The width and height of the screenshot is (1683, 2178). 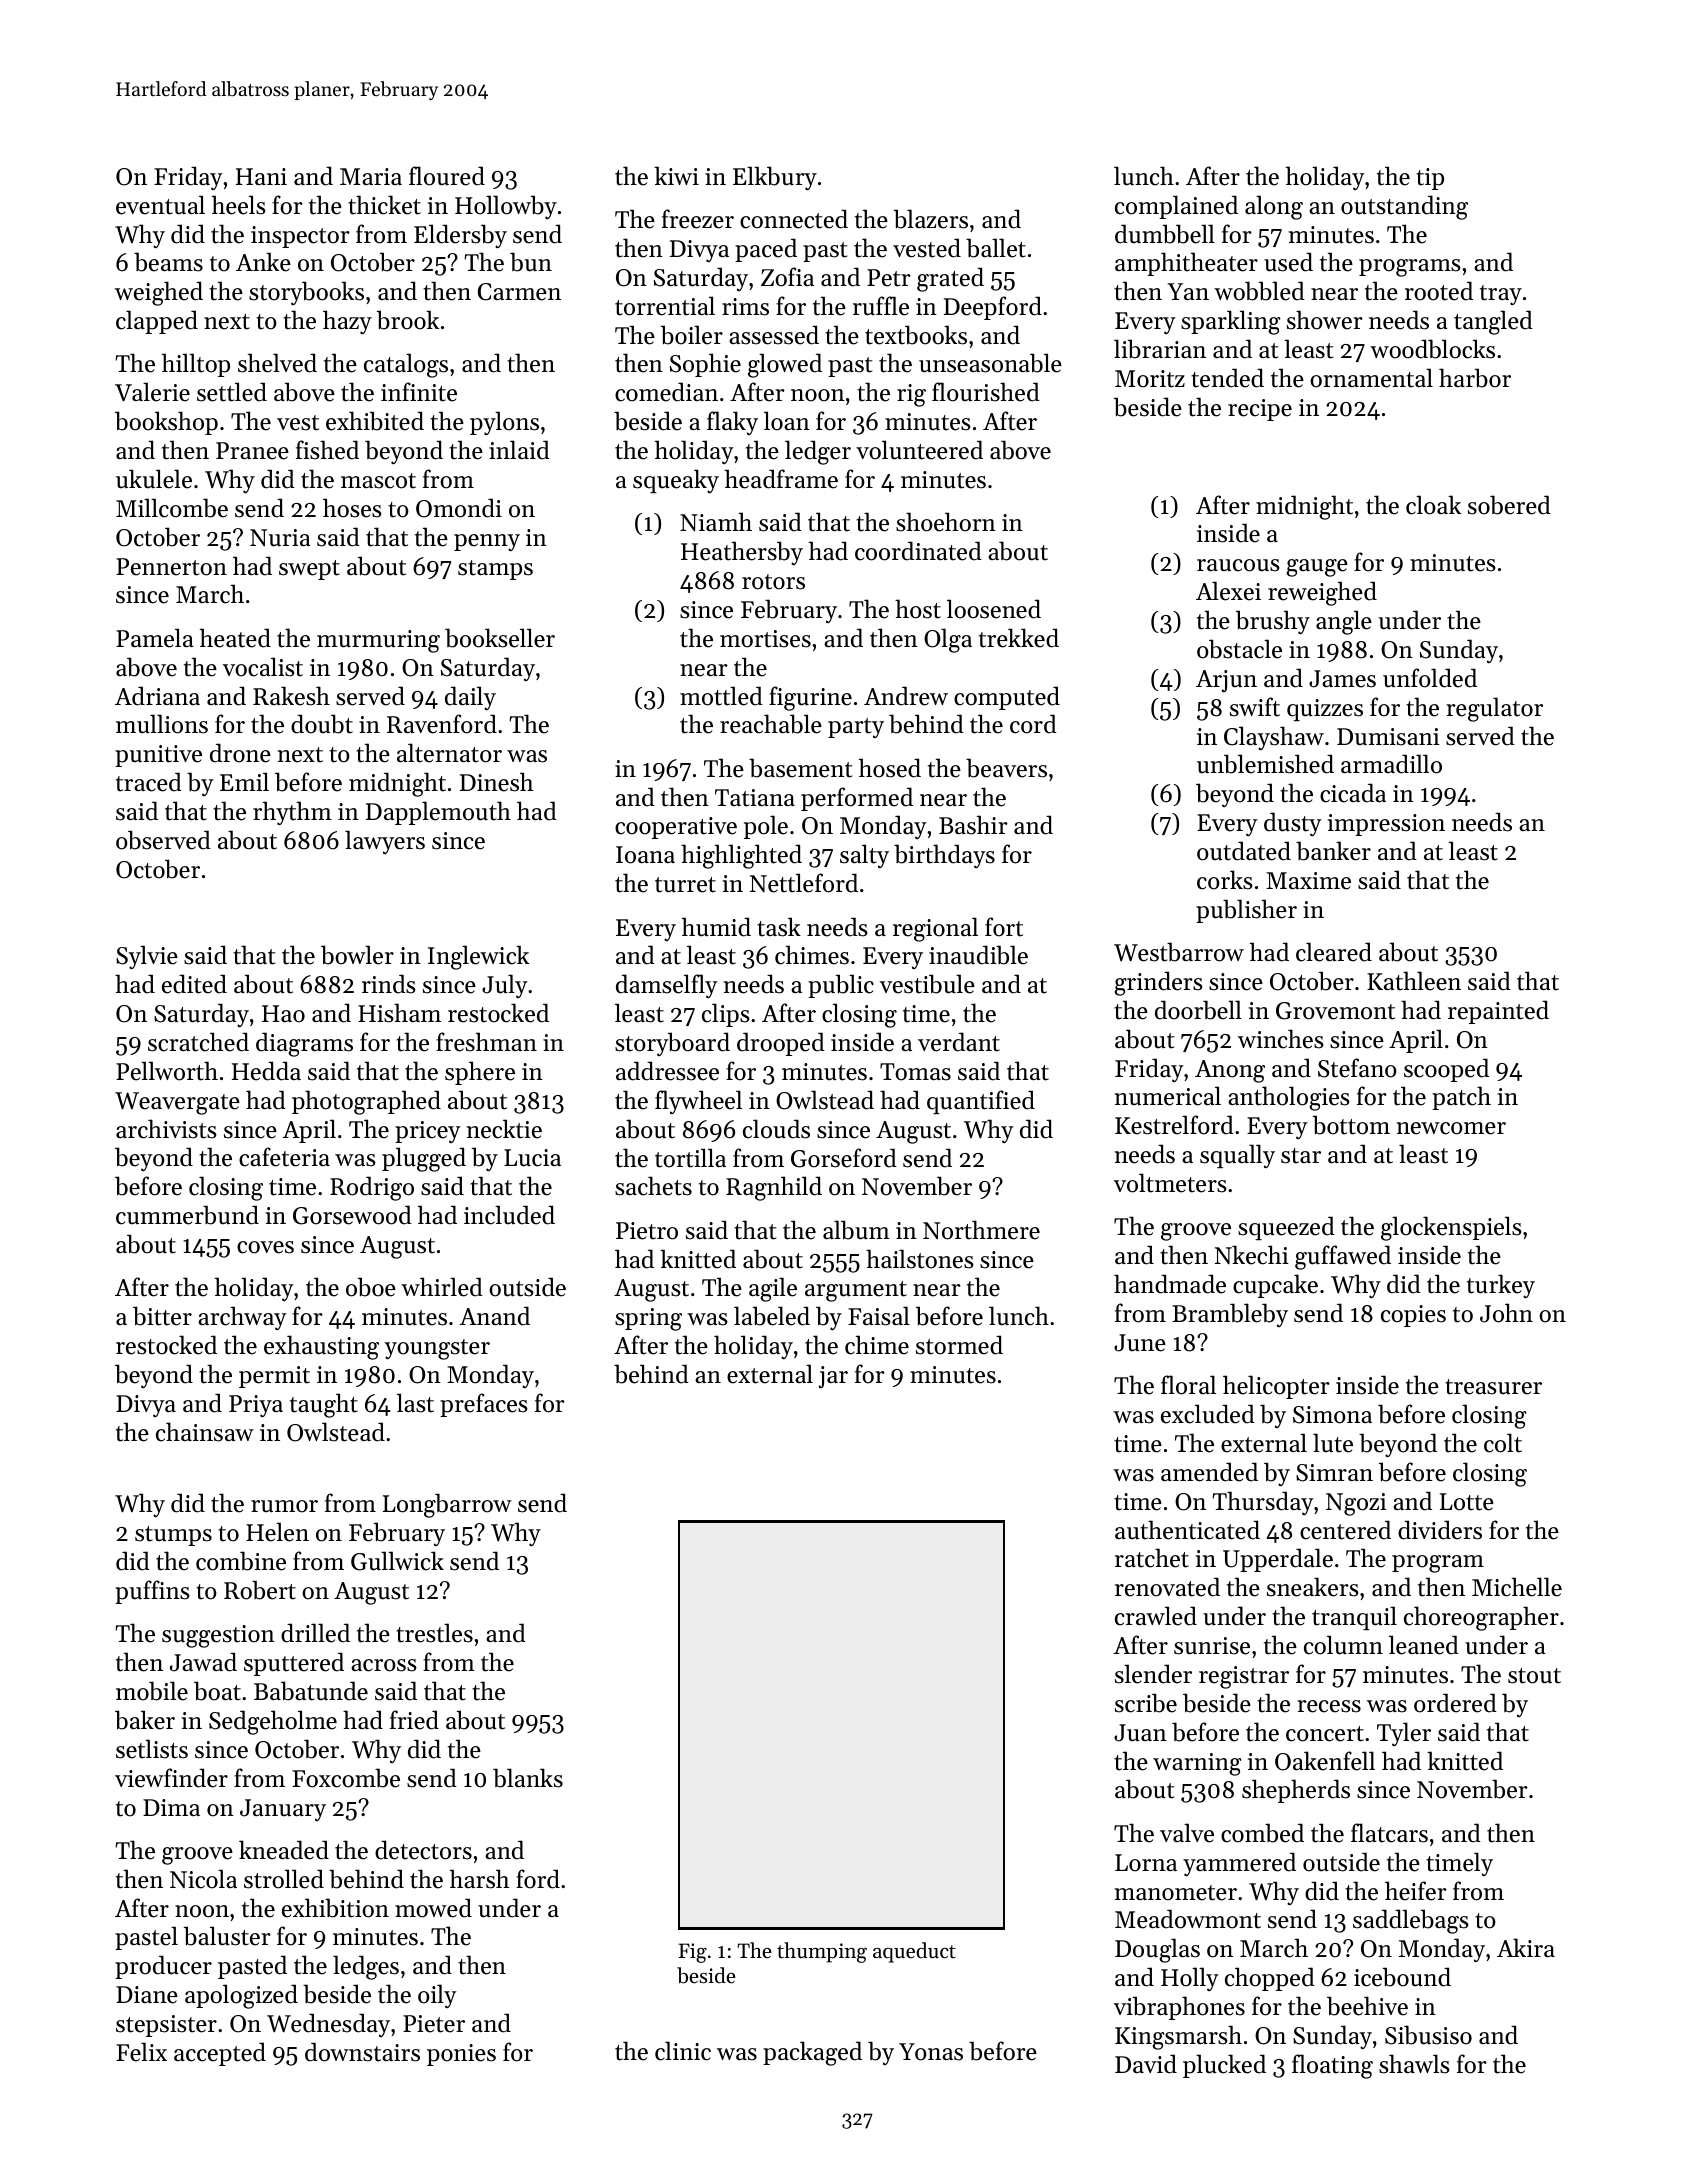 What do you see at coordinates (676, 175) in the screenshot?
I see `kiwi` at bounding box center [676, 175].
